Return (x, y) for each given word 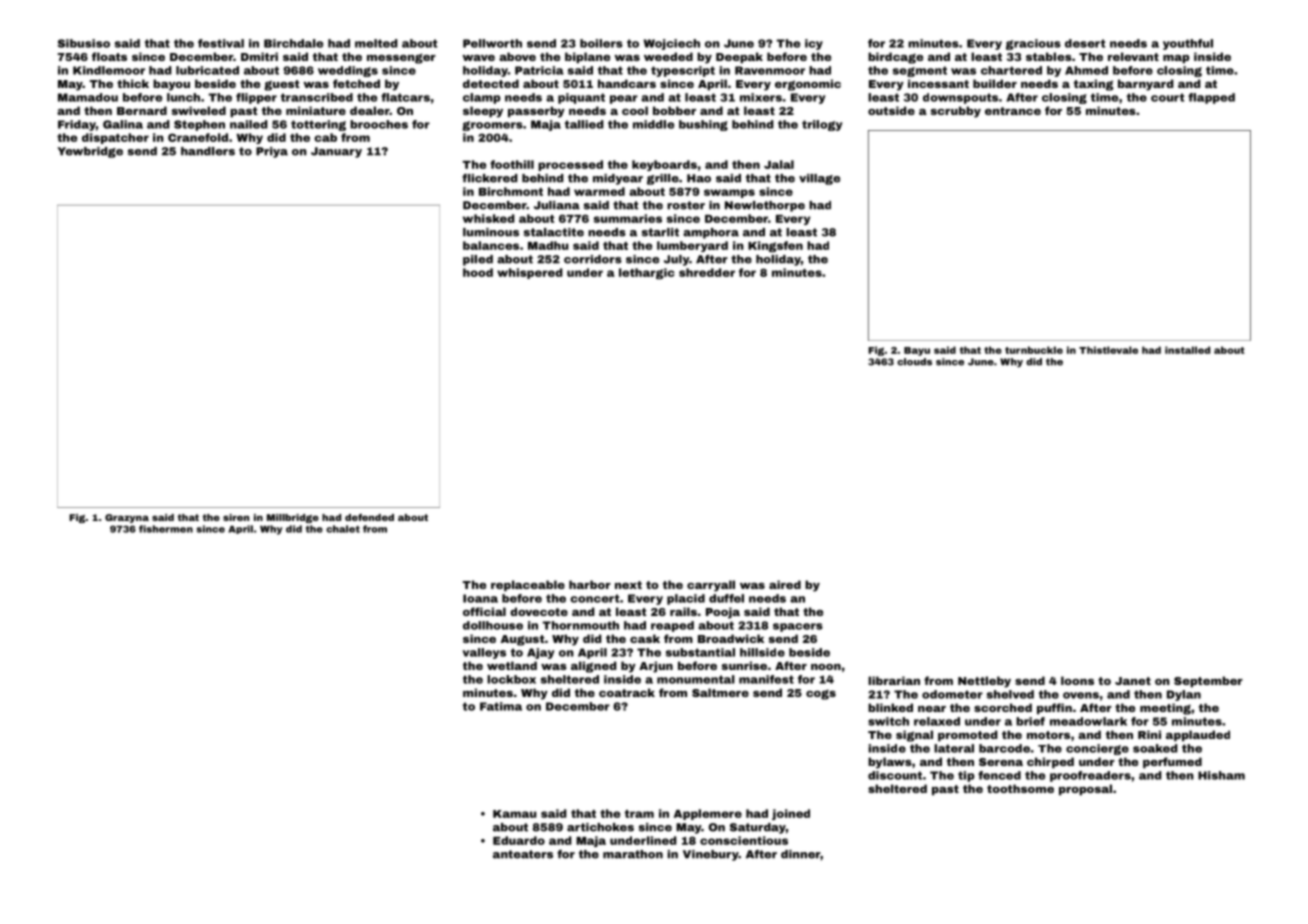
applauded (1198, 736)
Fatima (501, 706)
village (819, 179)
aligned (593, 667)
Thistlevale (1108, 350)
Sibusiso (84, 43)
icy (814, 44)
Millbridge (293, 518)
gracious (1033, 44)
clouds (914, 362)
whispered (529, 273)
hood (478, 272)
